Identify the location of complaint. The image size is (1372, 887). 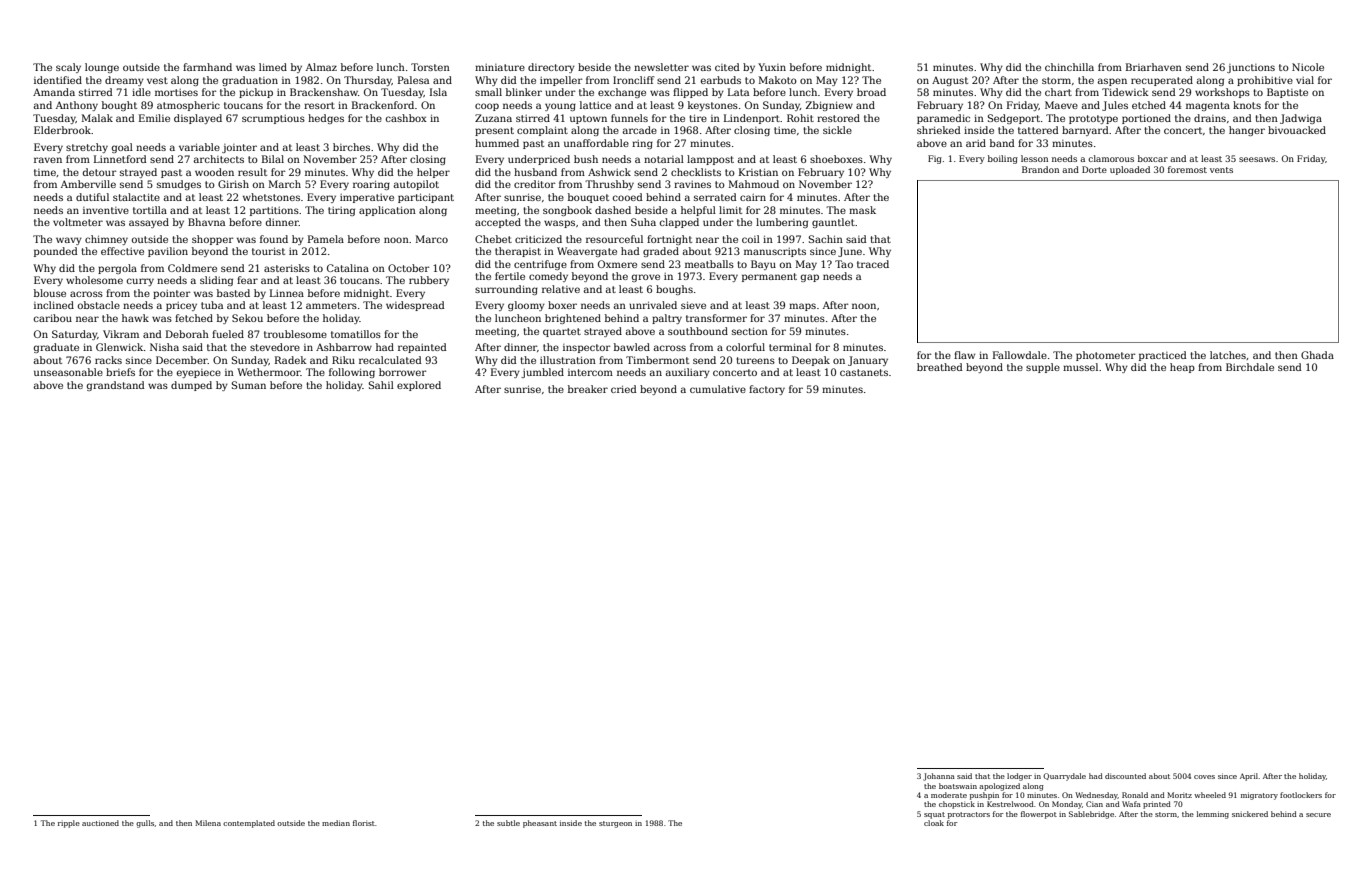
(542, 131).
